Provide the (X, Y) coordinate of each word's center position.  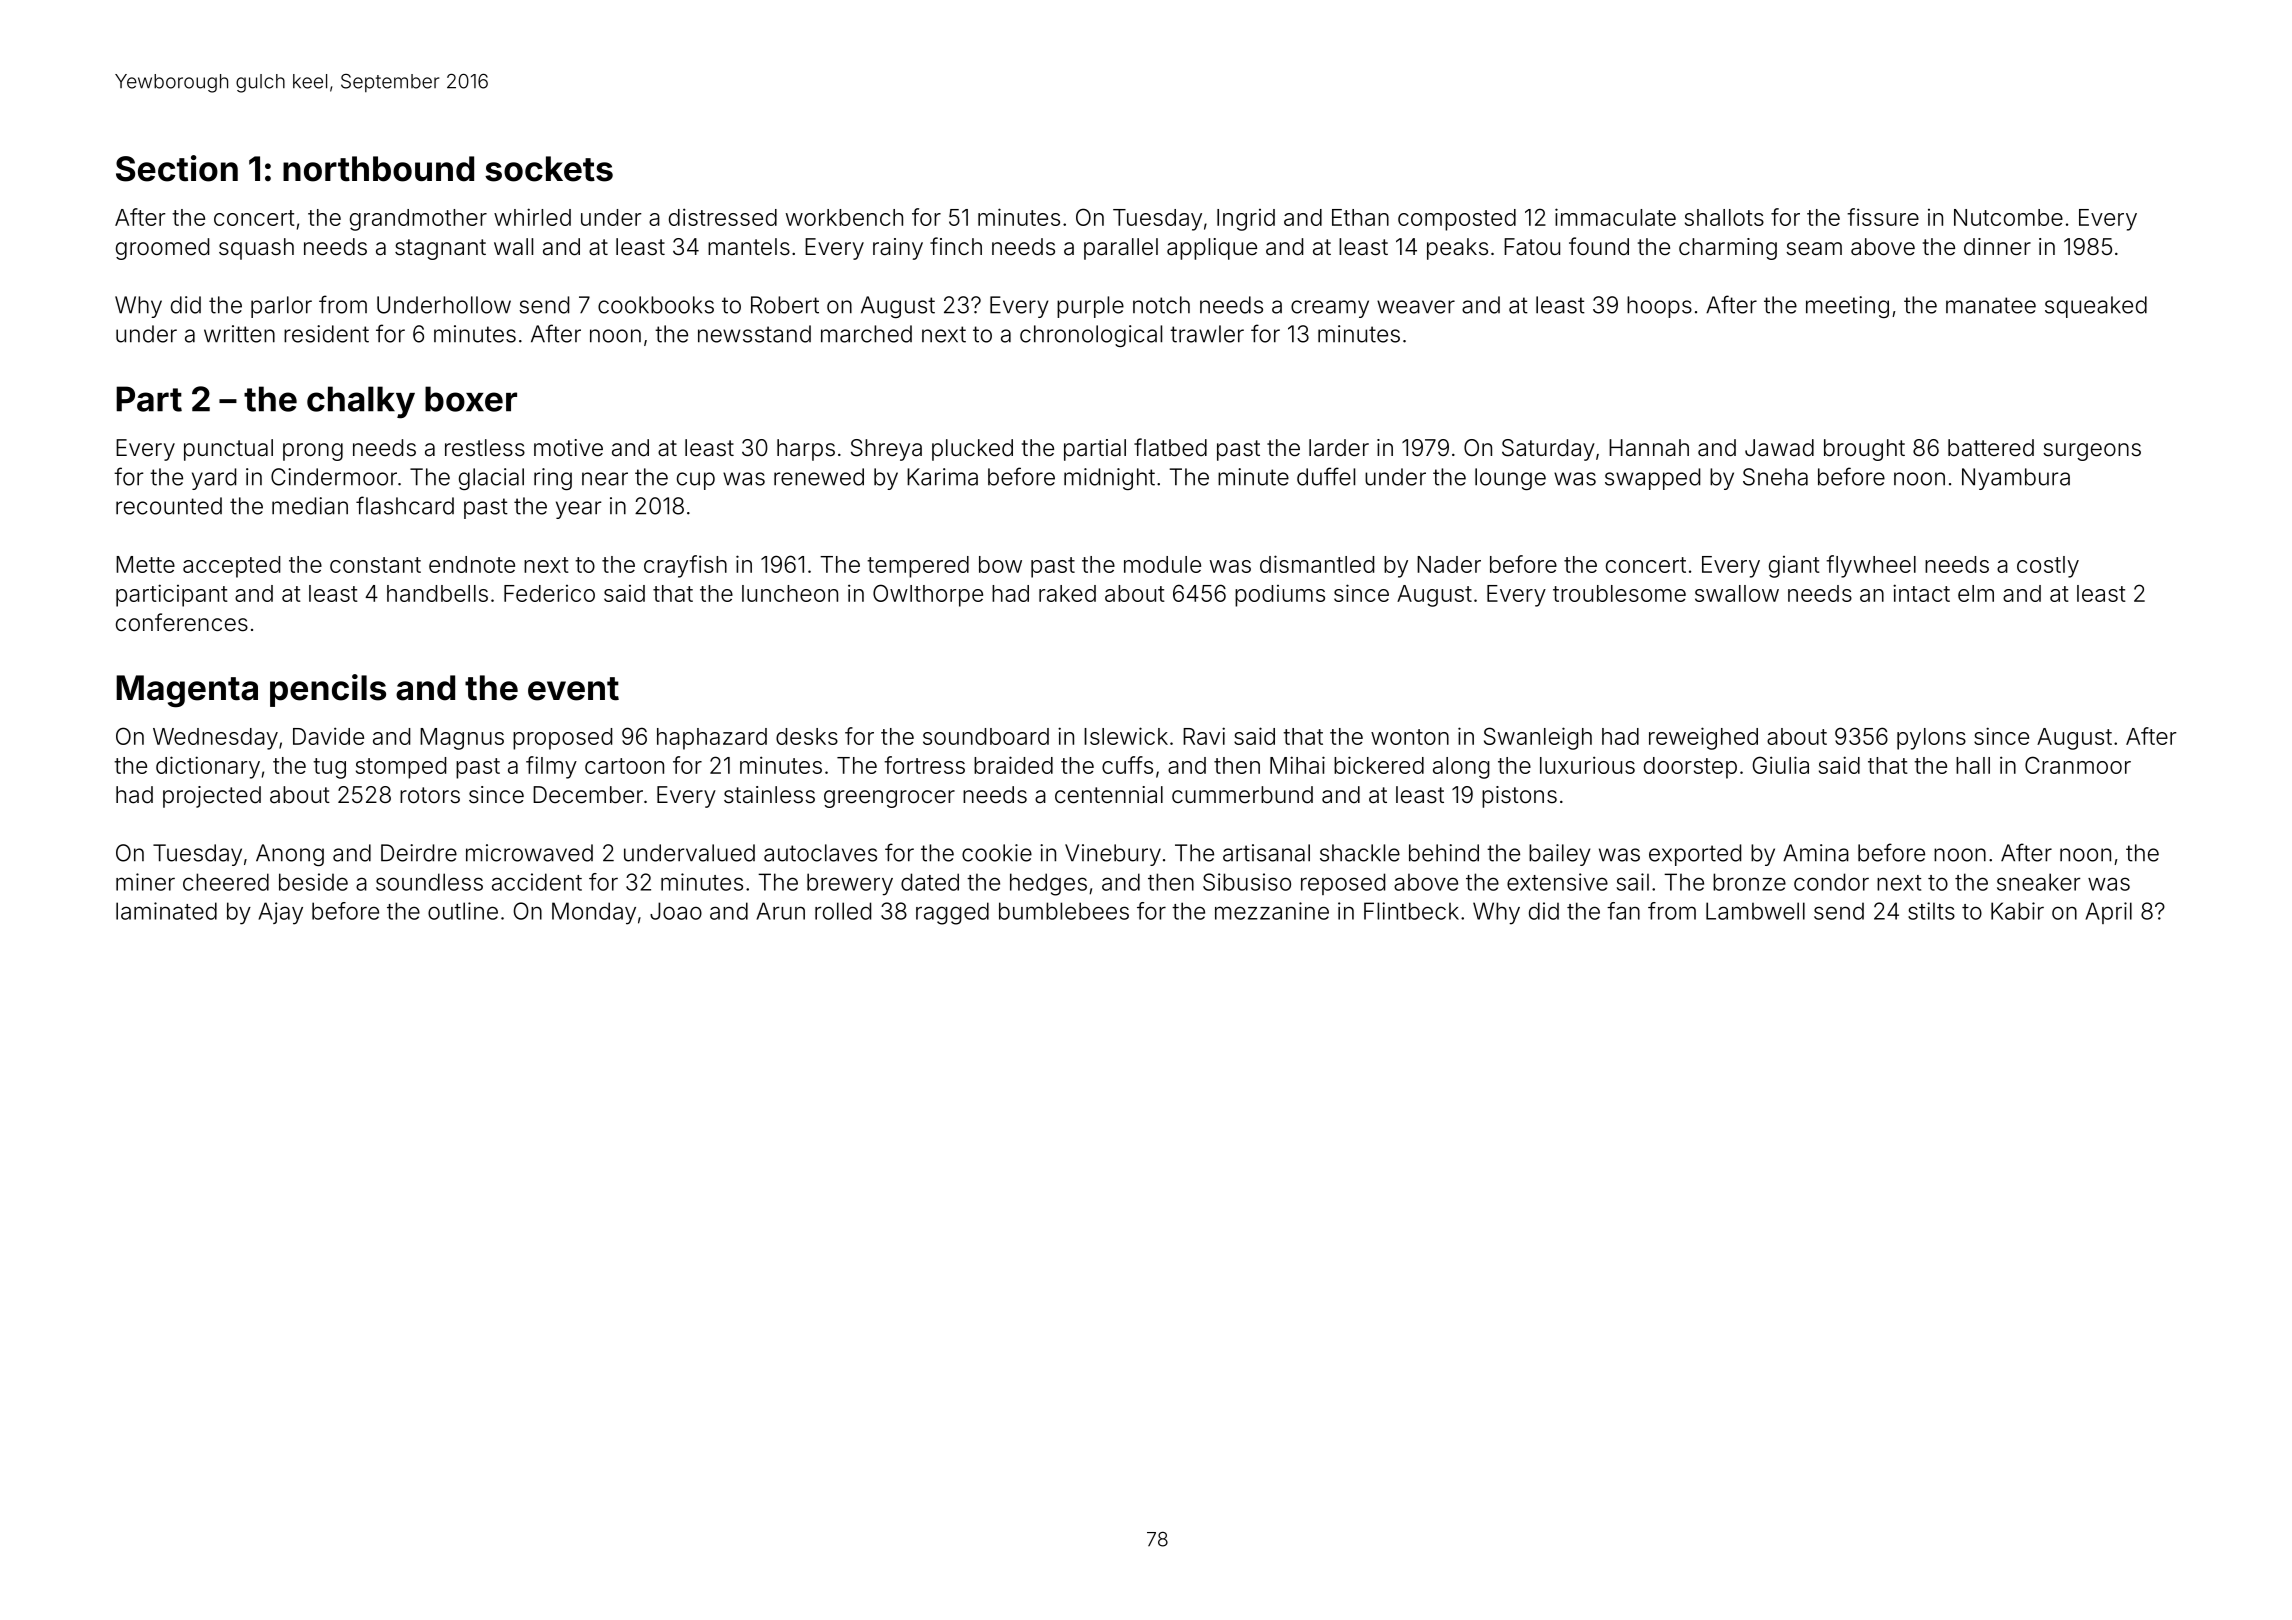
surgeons (2092, 452)
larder (1339, 448)
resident (326, 334)
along (1461, 768)
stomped (401, 768)
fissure (1883, 217)
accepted (231, 567)
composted (1457, 220)
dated (930, 882)
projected (212, 797)
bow (1000, 564)
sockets (549, 169)
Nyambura (2016, 479)
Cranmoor (2078, 765)
